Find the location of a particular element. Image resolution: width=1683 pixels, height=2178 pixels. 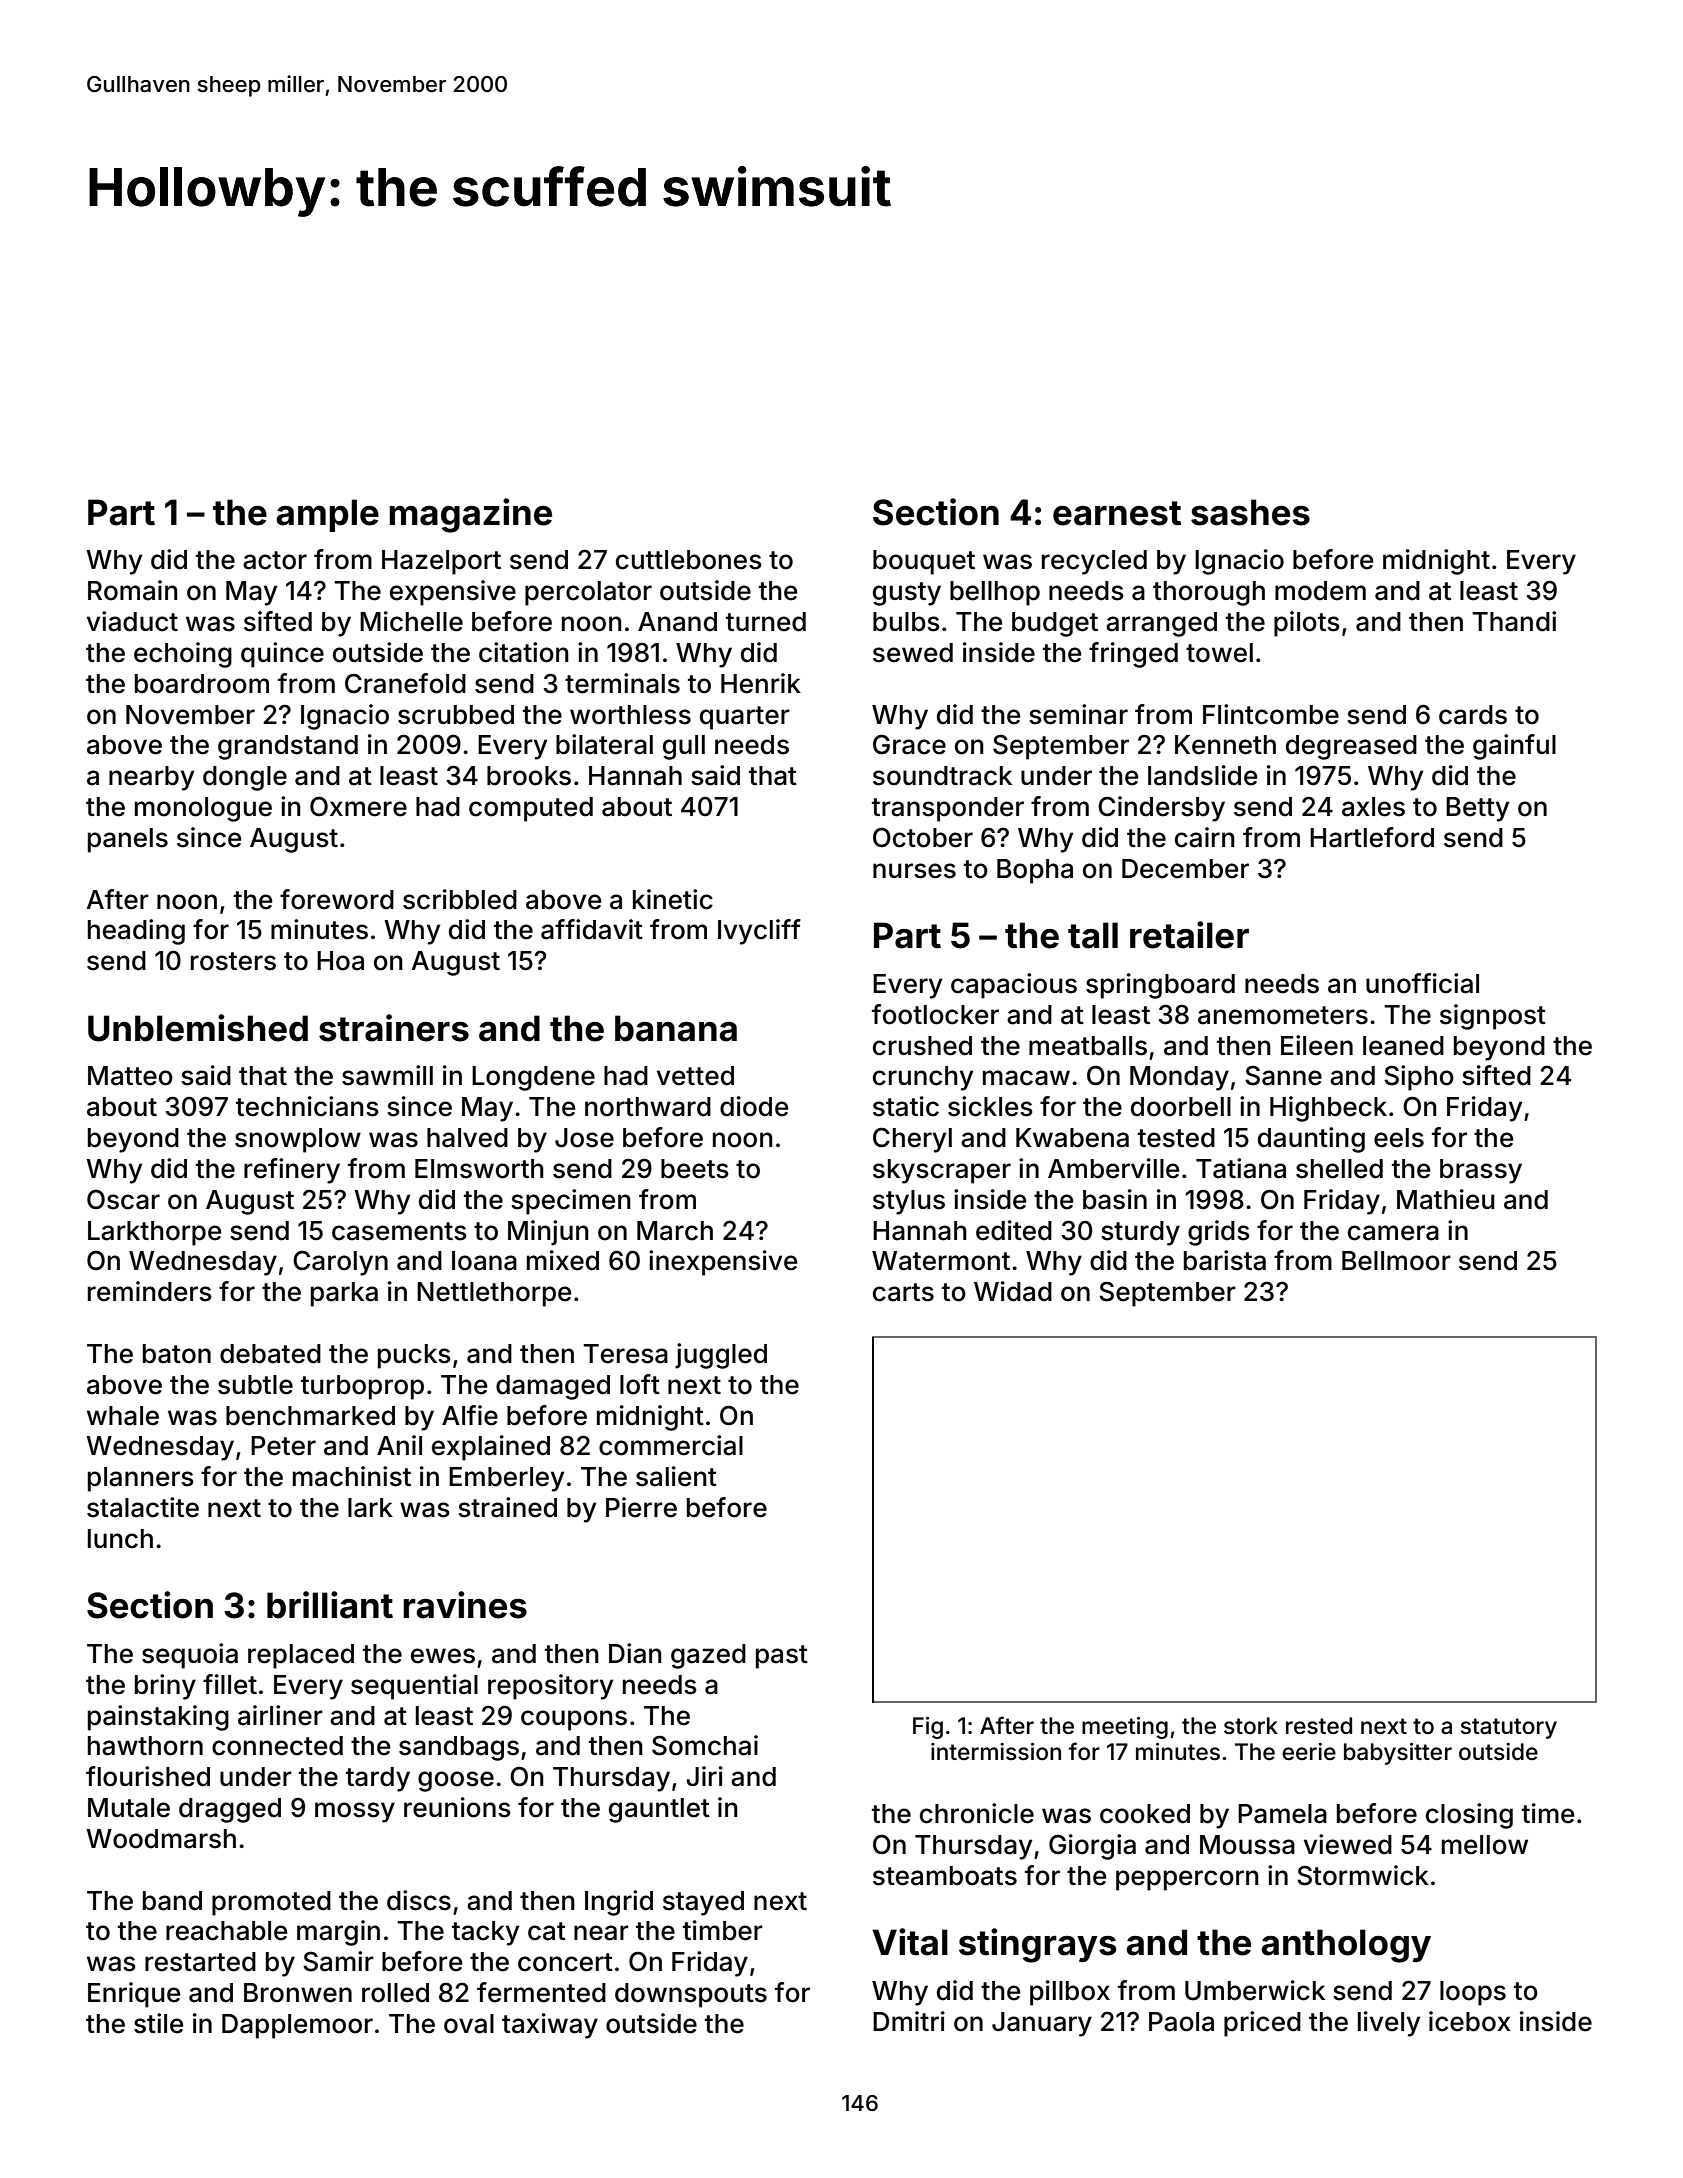

connected is located at coordinates (277, 1746).
